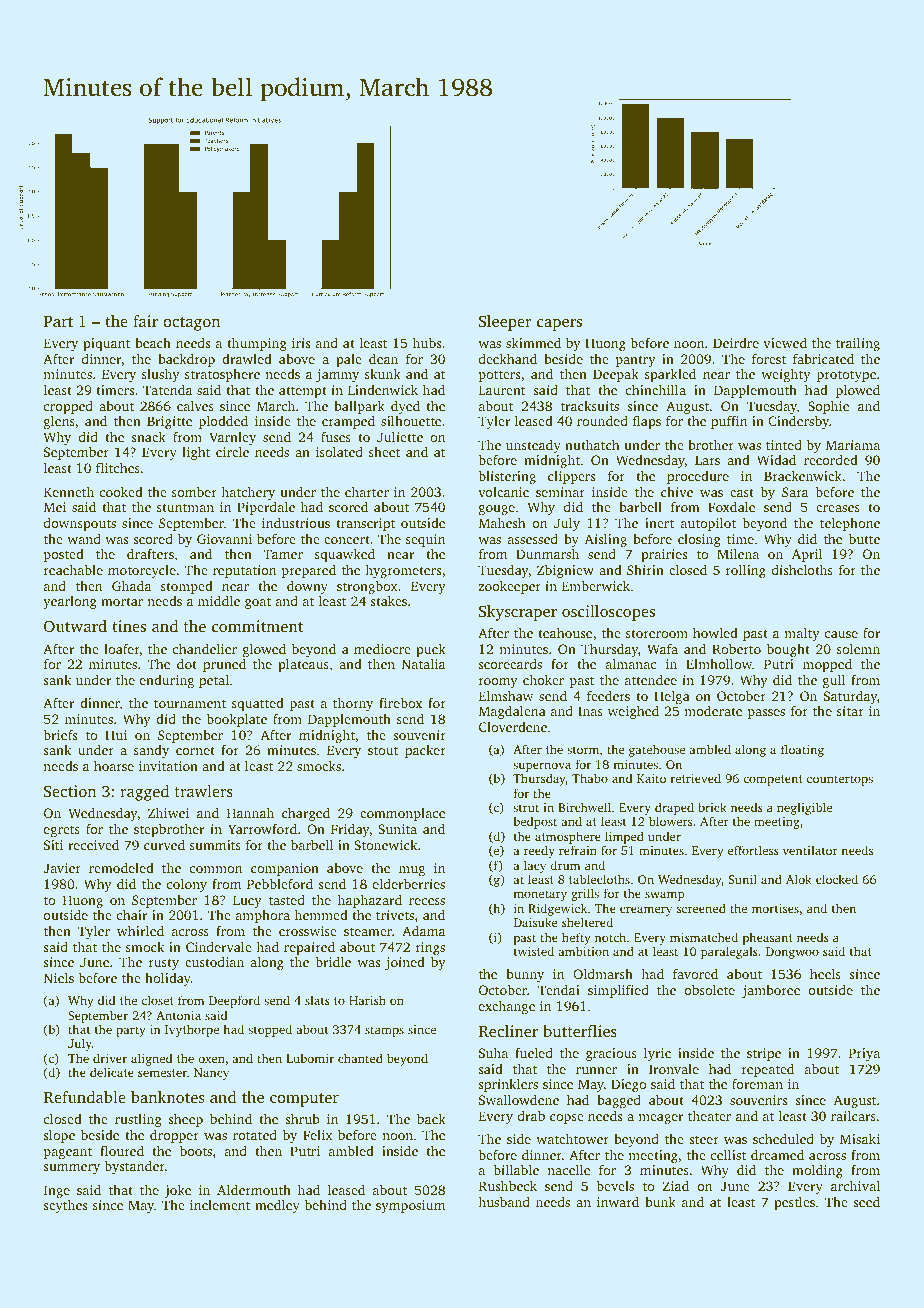 Image resolution: width=924 pixels, height=1308 pixels. Describe the element at coordinates (423, 663) in the image. I see `Natalia` at that location.
